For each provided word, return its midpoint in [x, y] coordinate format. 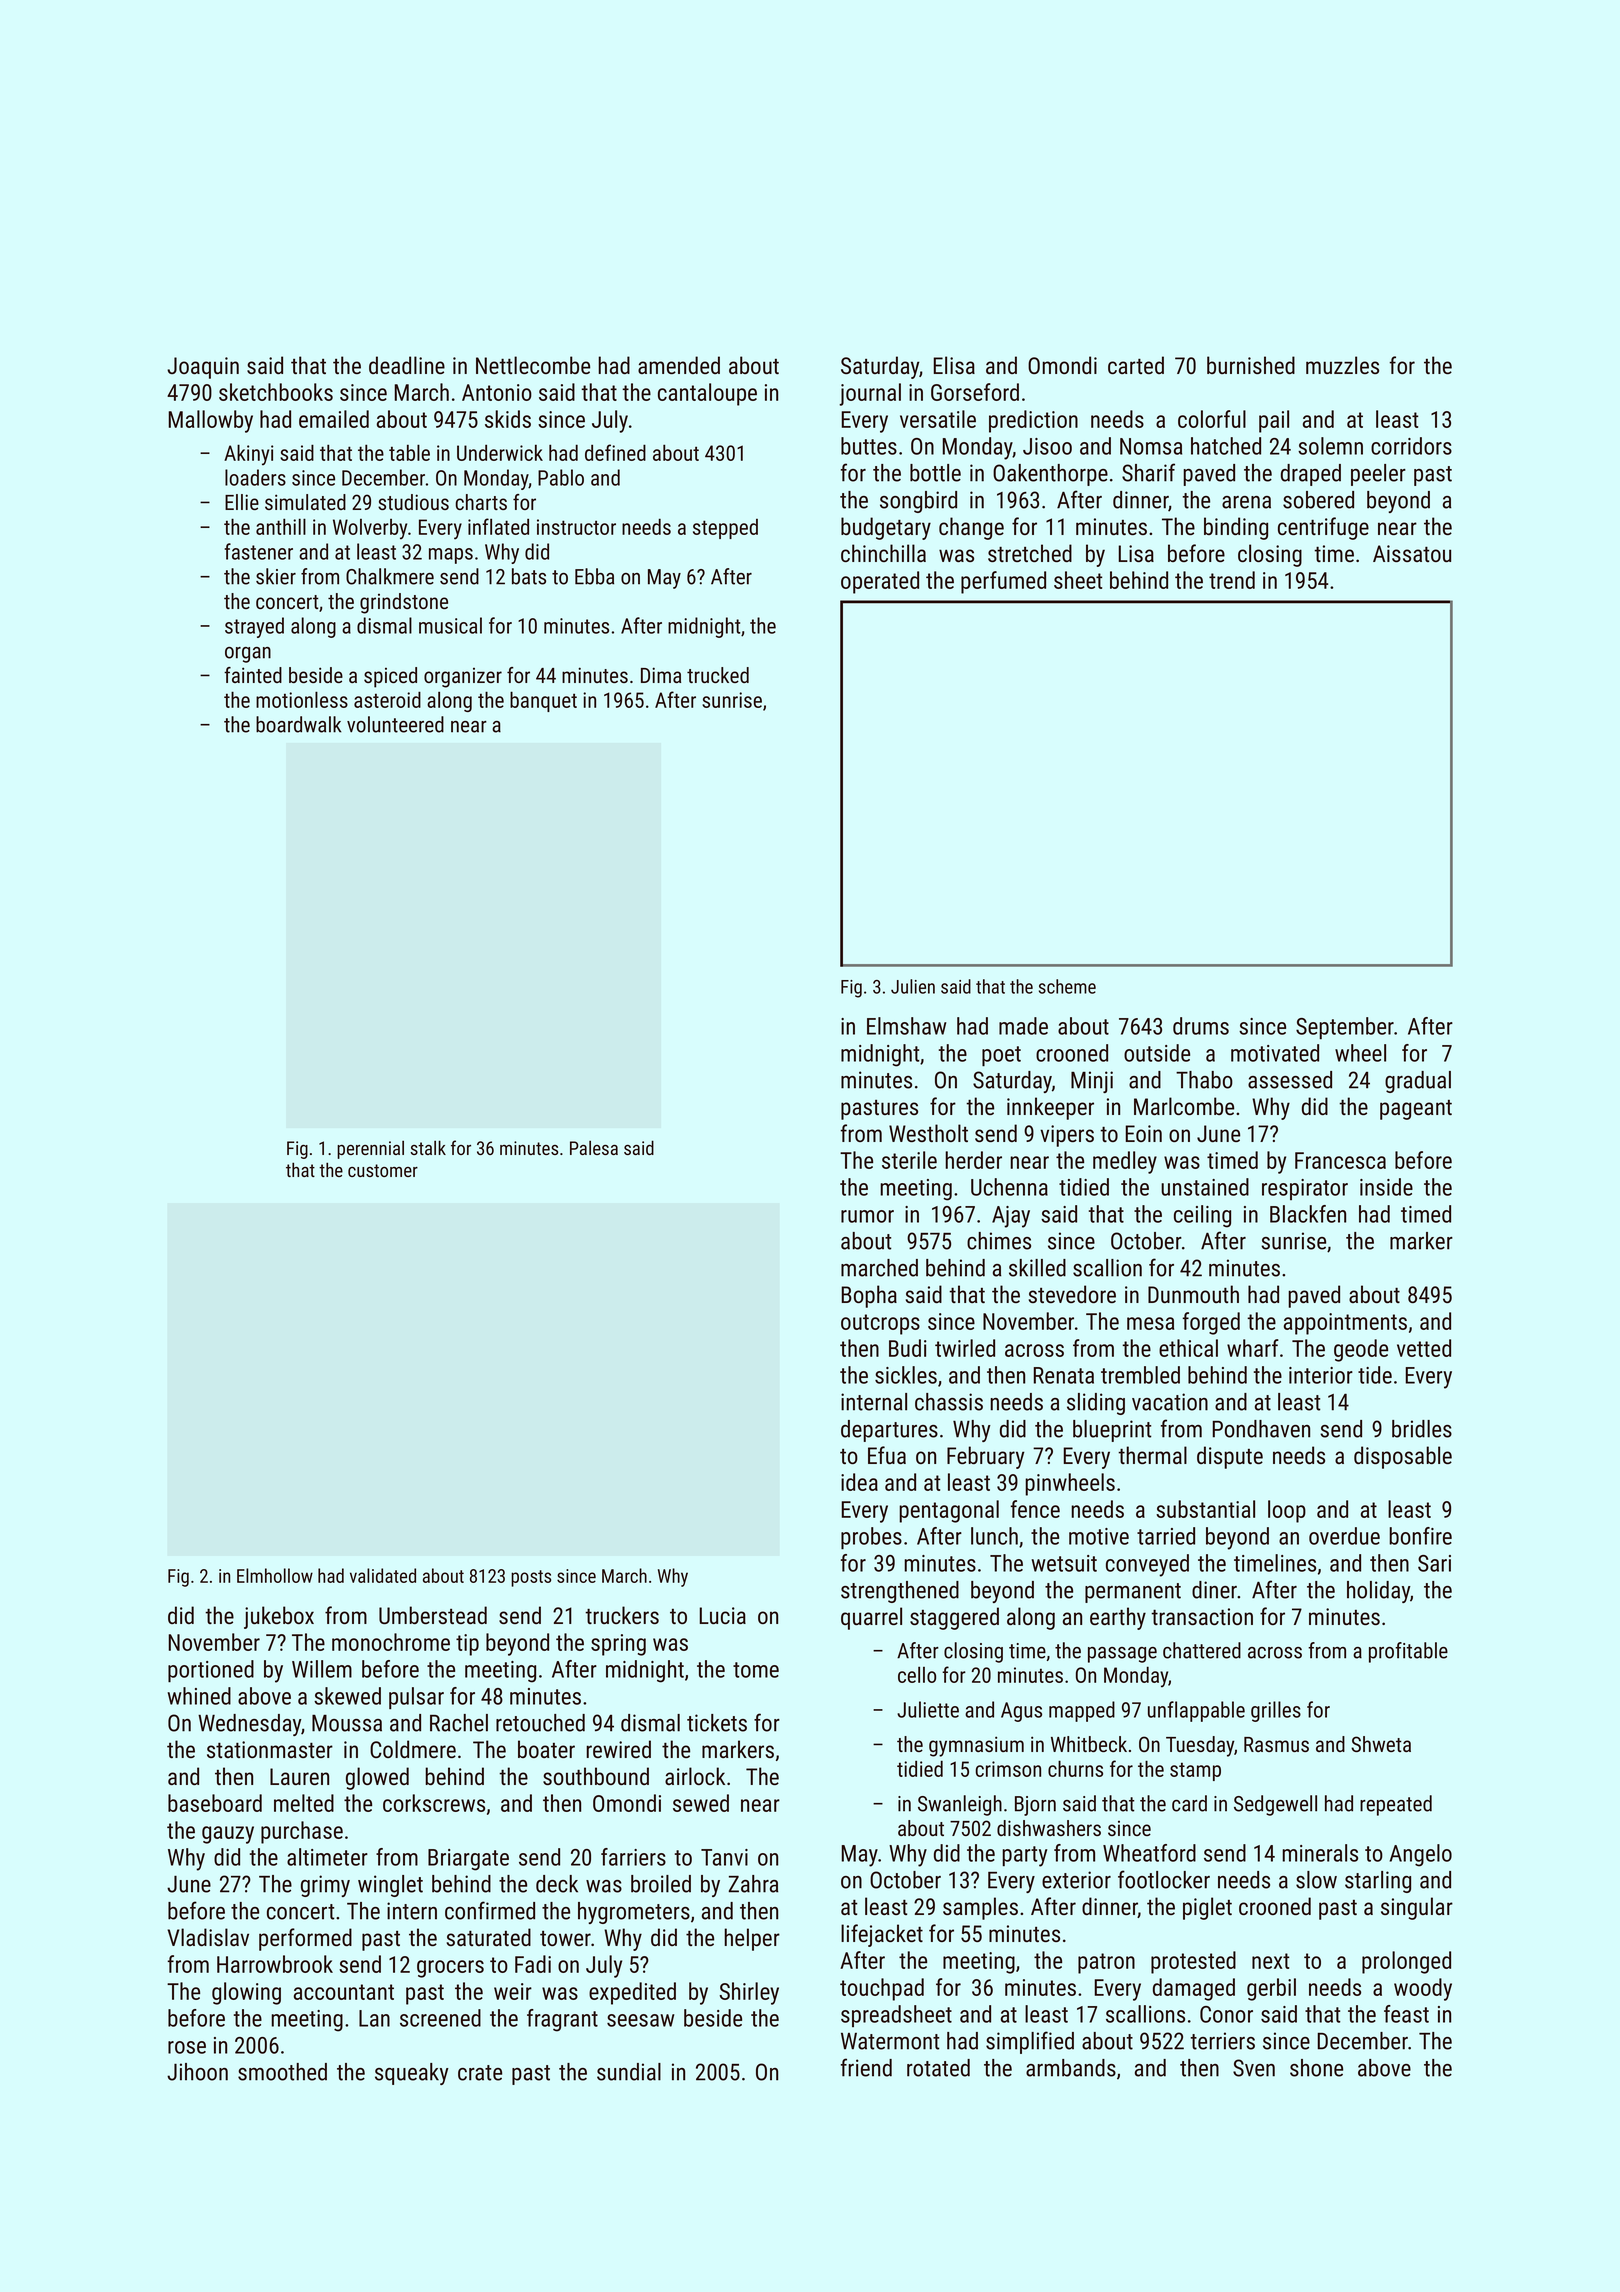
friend [866, 2067]
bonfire [1420, 1536]
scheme [1067, 986]
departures [889, 1431]
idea [859, 1482]
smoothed [282, 2072]
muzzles [1342, 365]
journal [870, 394]
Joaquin [203, 368]
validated [383, 1575]
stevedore [1072, 1294]
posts [531, 1578]
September [1345, 1028]
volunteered [395, 724]
